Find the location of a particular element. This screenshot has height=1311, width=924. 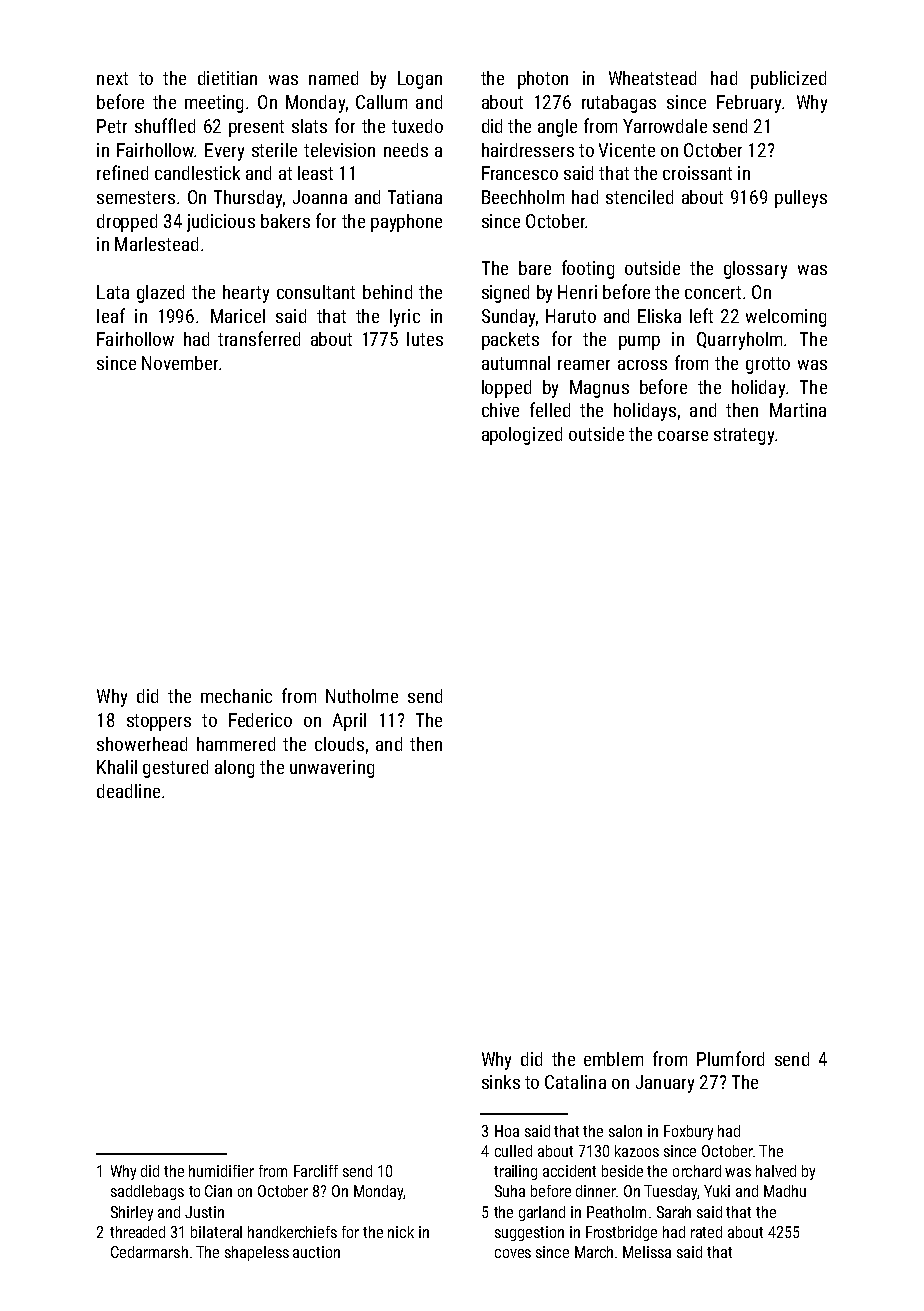

Plumford is located at coordinates (730, 1058).
